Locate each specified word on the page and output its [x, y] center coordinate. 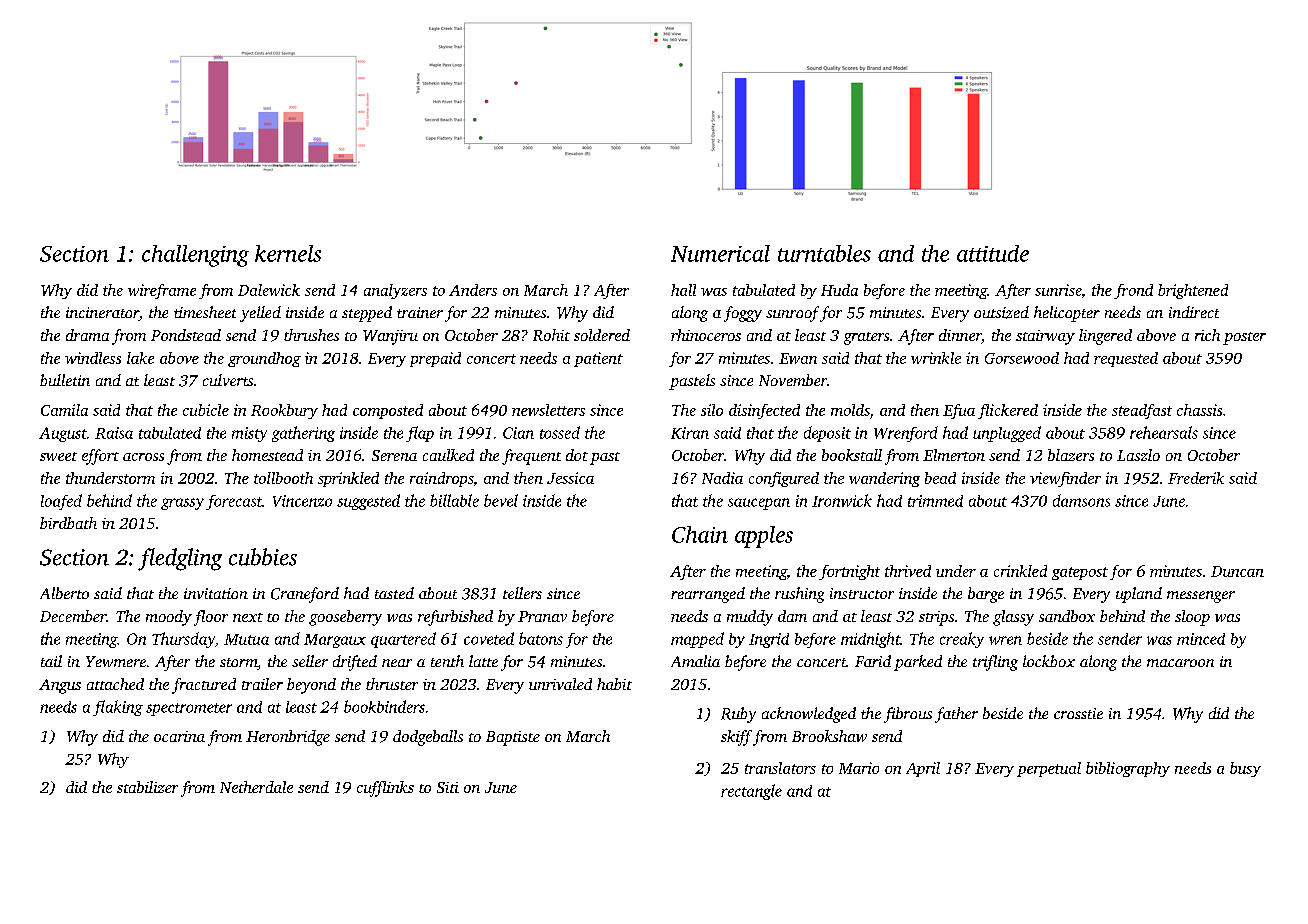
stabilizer [147, 787]
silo [712, 410]
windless [93, 358]
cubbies [263, 557]
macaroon [1180, 663]
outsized [1001, 312]
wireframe [162, 291]
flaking [118, 708]
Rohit [551, 335]
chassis [1199, 410]
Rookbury [284, 411]
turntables [824, 253]
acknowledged [809, 715]
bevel [501, 500]
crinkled [1020, 571]
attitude [993, 253]
